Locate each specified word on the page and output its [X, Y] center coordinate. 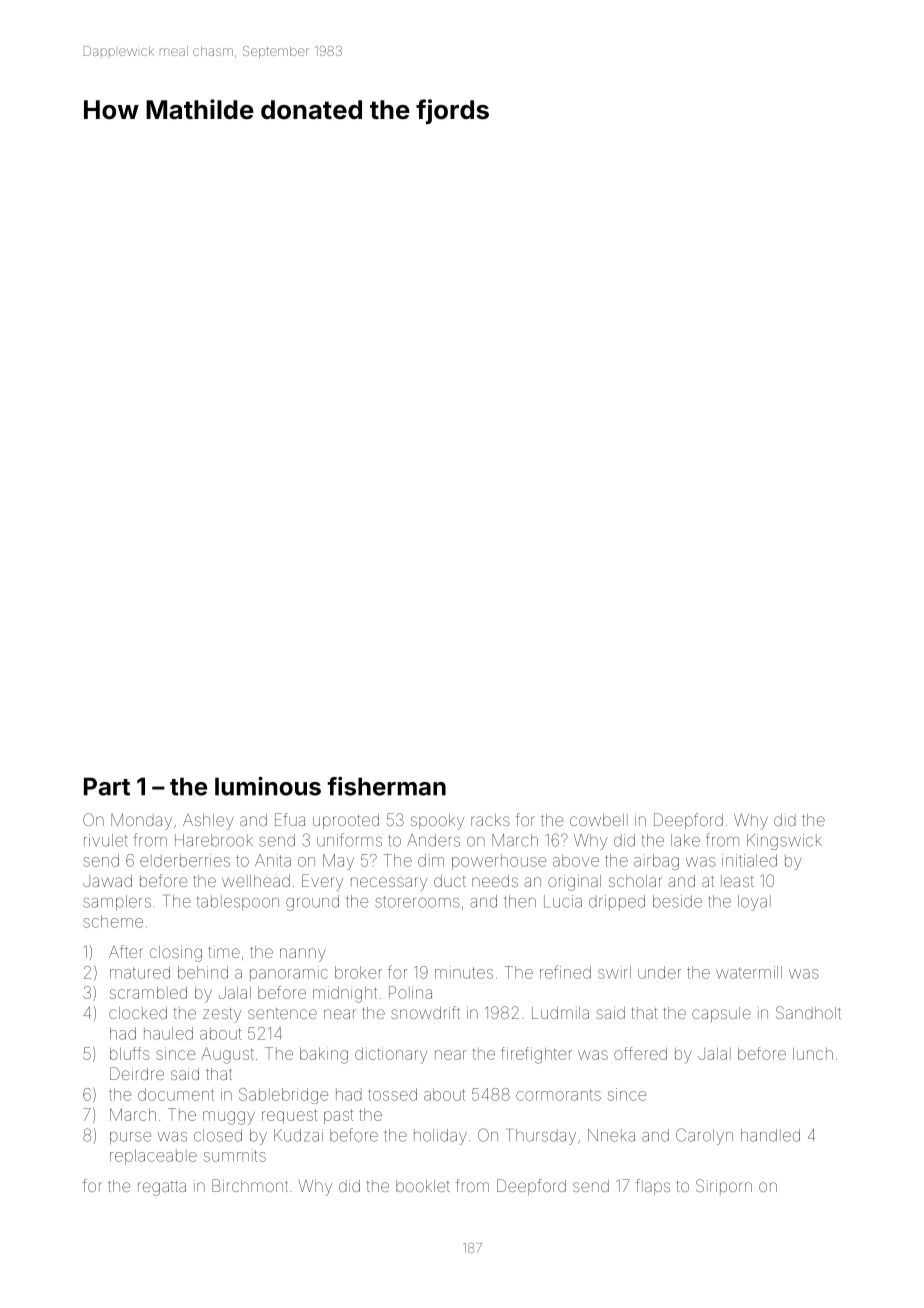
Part [107, 786]
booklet [423, 1186]
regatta [162, 1188]
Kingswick [784, 842]
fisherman [386, 786]
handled [770, 1135]
